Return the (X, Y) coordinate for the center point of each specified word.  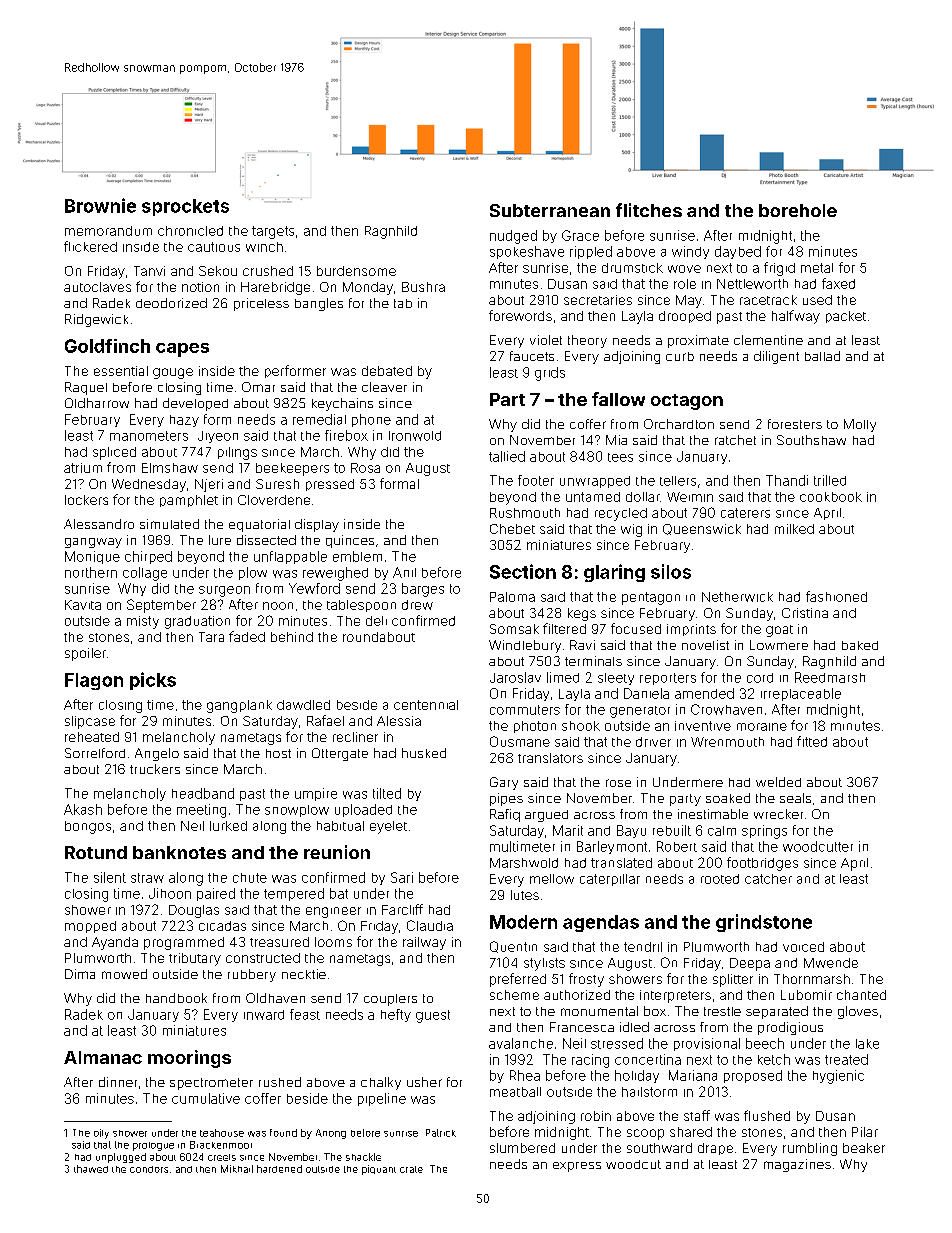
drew (417, 605)
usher (424, 1082)
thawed (91, 1169)
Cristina (805, 613)
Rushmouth (525, 513)
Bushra (423, 287)
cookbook (831, 497)
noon (278, 606)
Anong (331, 1134)
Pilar (865, 1132)
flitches (649, 210)
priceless (261, 304)
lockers (86, 500)
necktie (304, 974)
